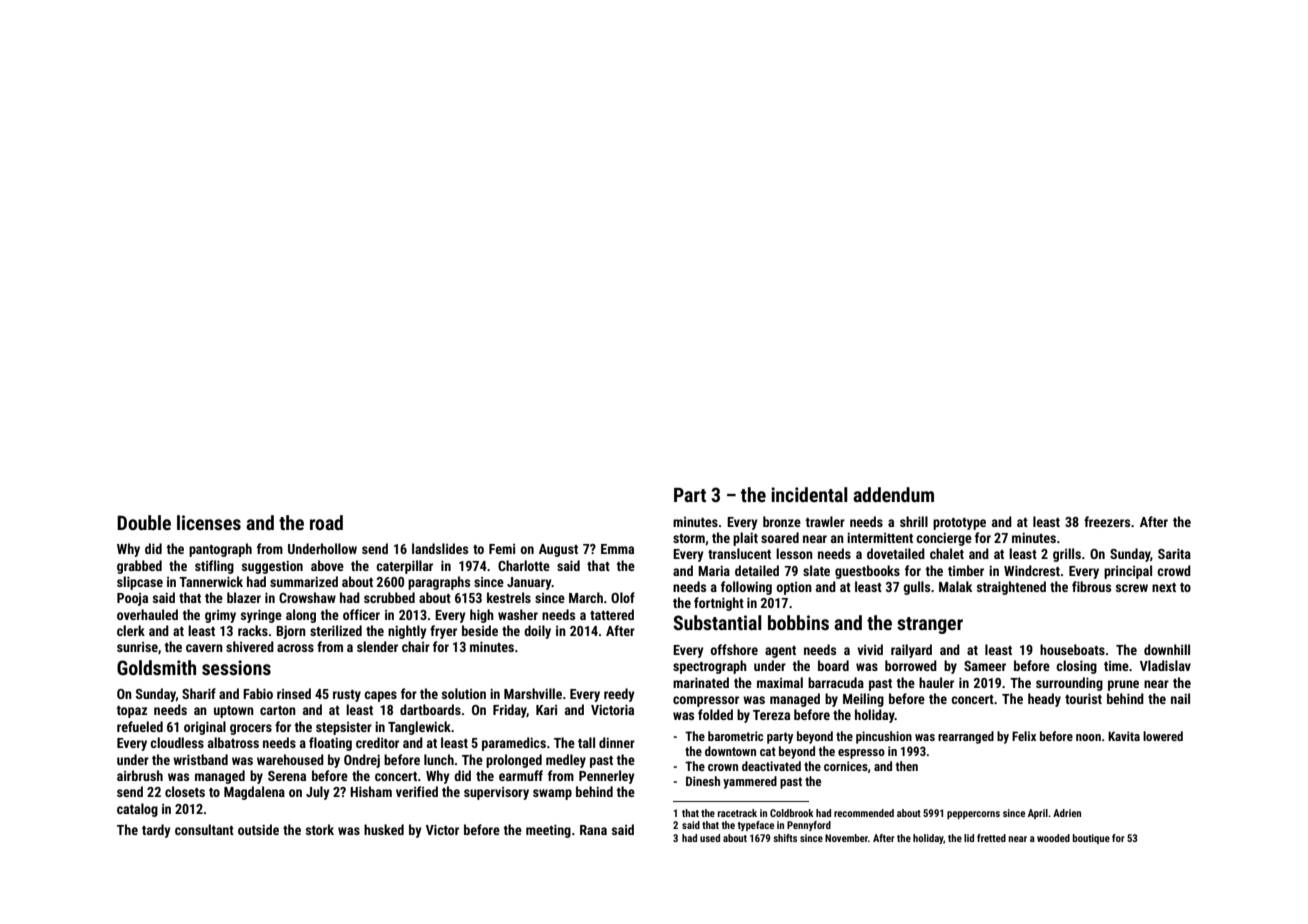 The image size is (1308, 924). Describe the element at coordinates (893, 494) in the screenshot. I see `addendum` at that location.
